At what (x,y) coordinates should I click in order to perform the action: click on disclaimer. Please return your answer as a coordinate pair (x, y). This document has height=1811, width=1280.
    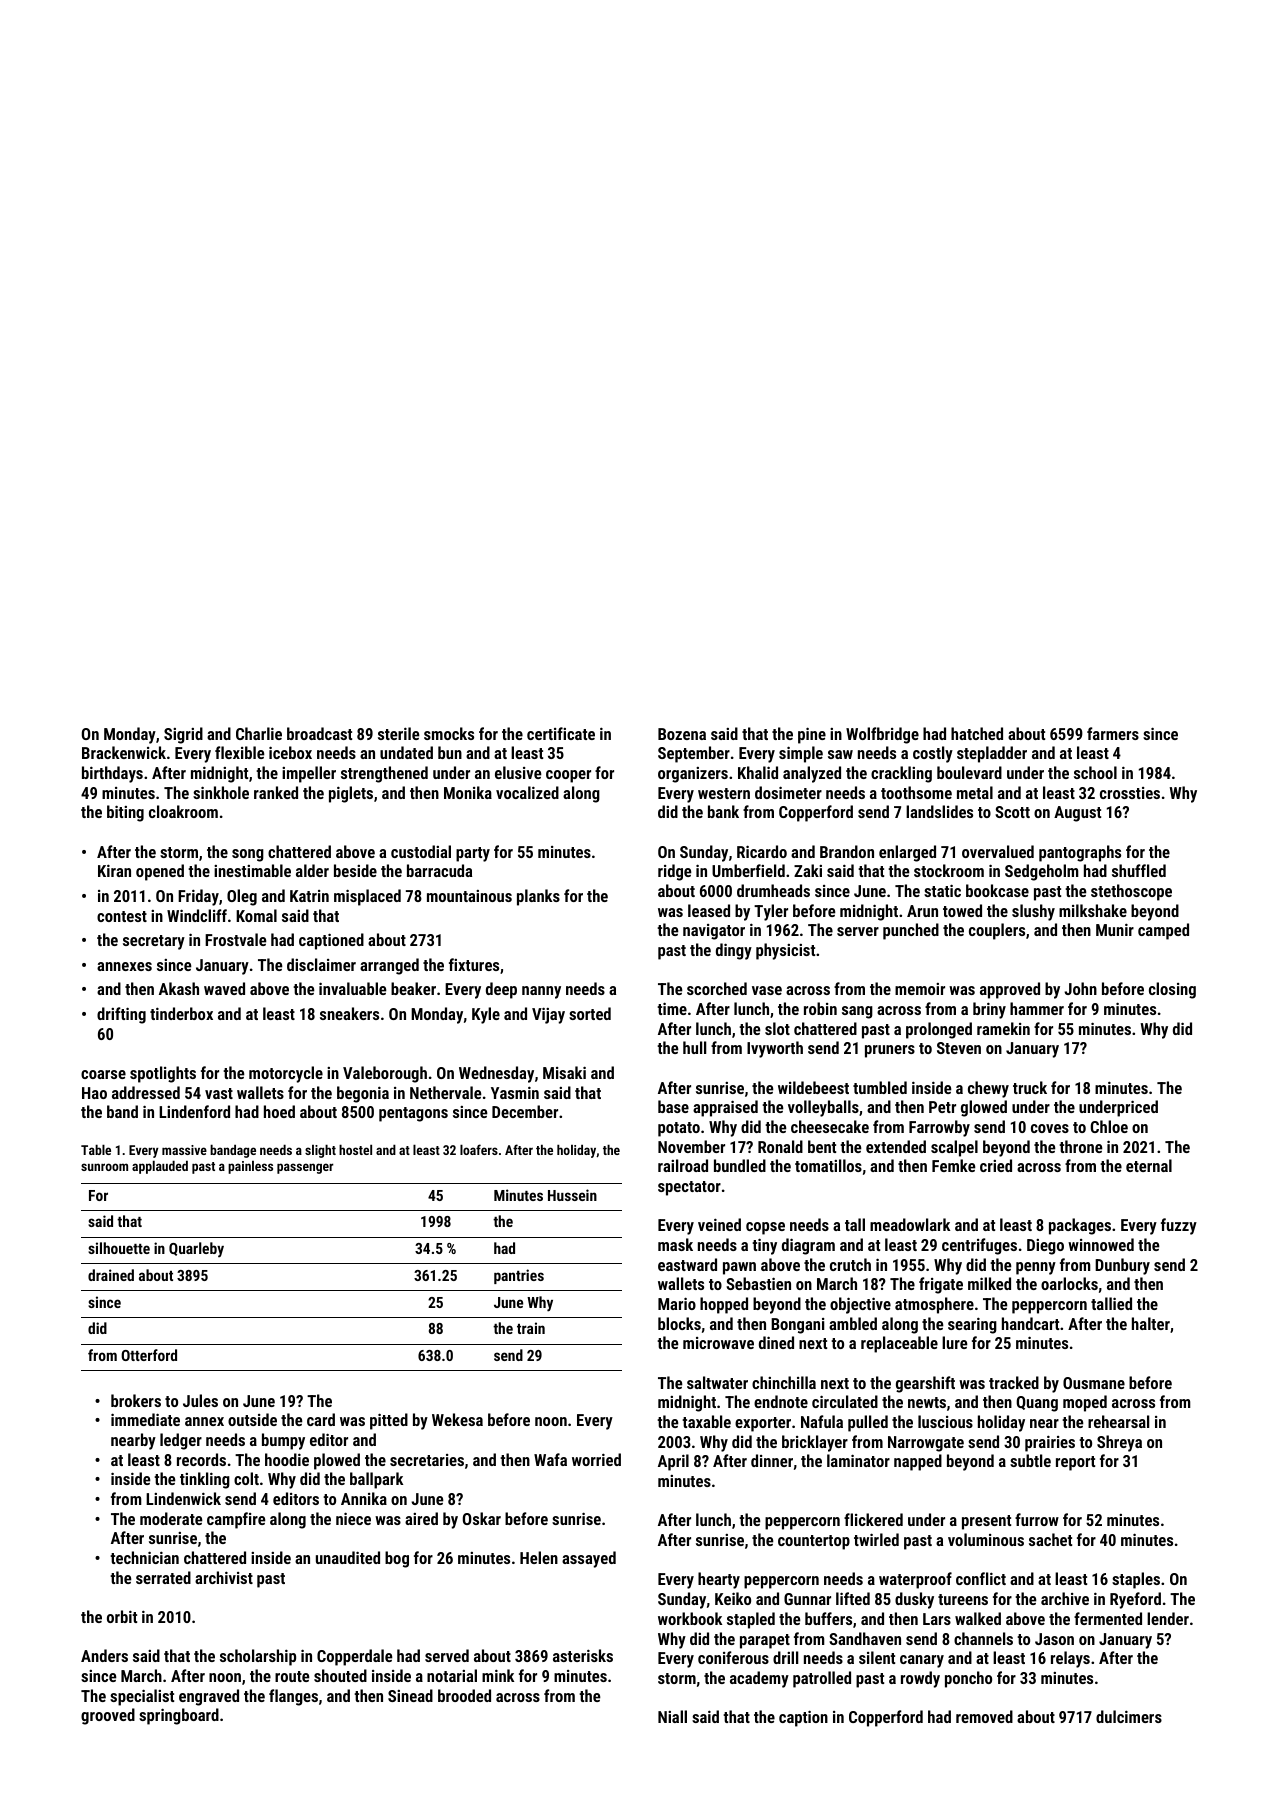
    Looking at the image, I should click on (321, 964).
